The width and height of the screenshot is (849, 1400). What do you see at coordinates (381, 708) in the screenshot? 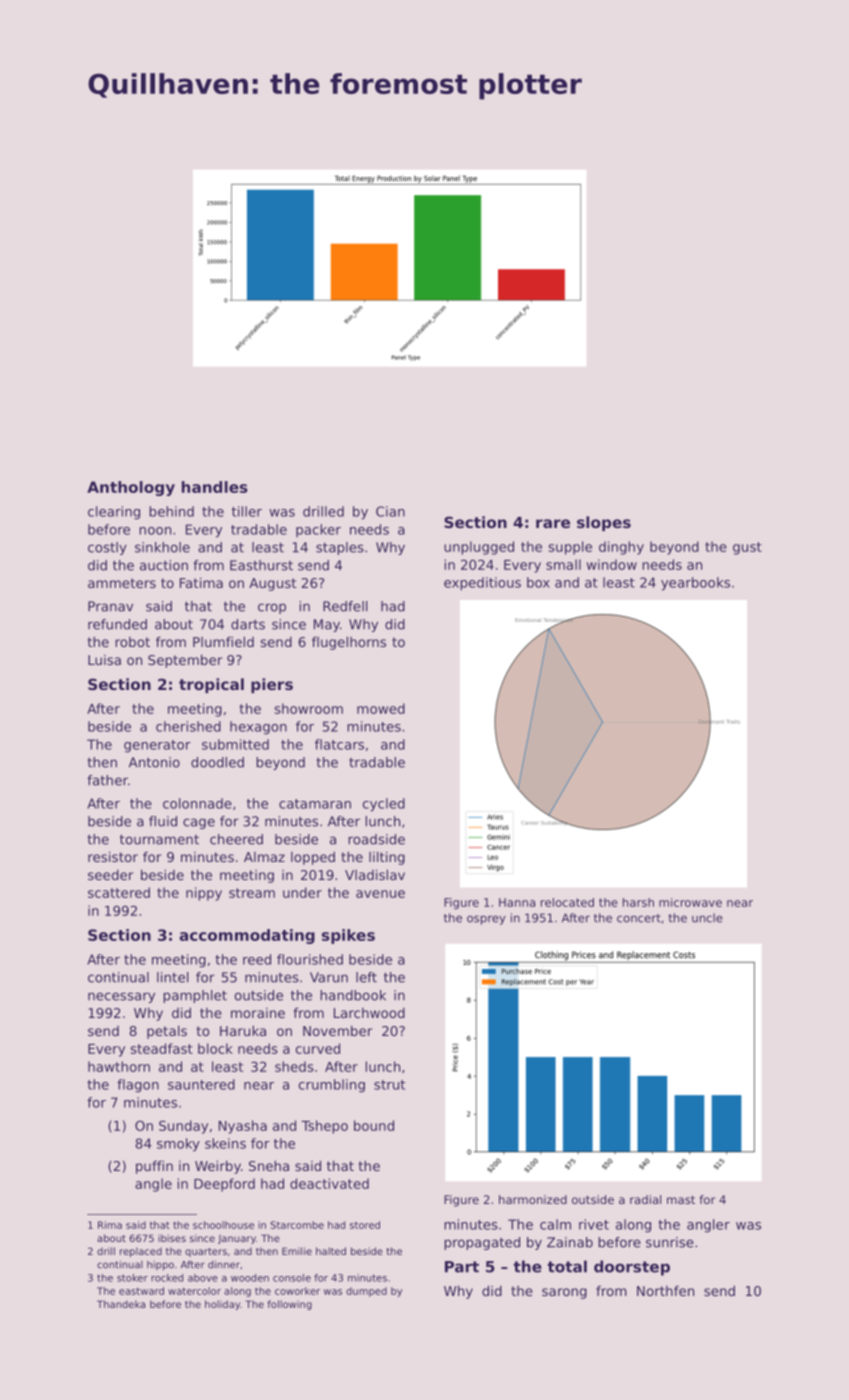
I see `mowed` at bounding box center [381, 708].
